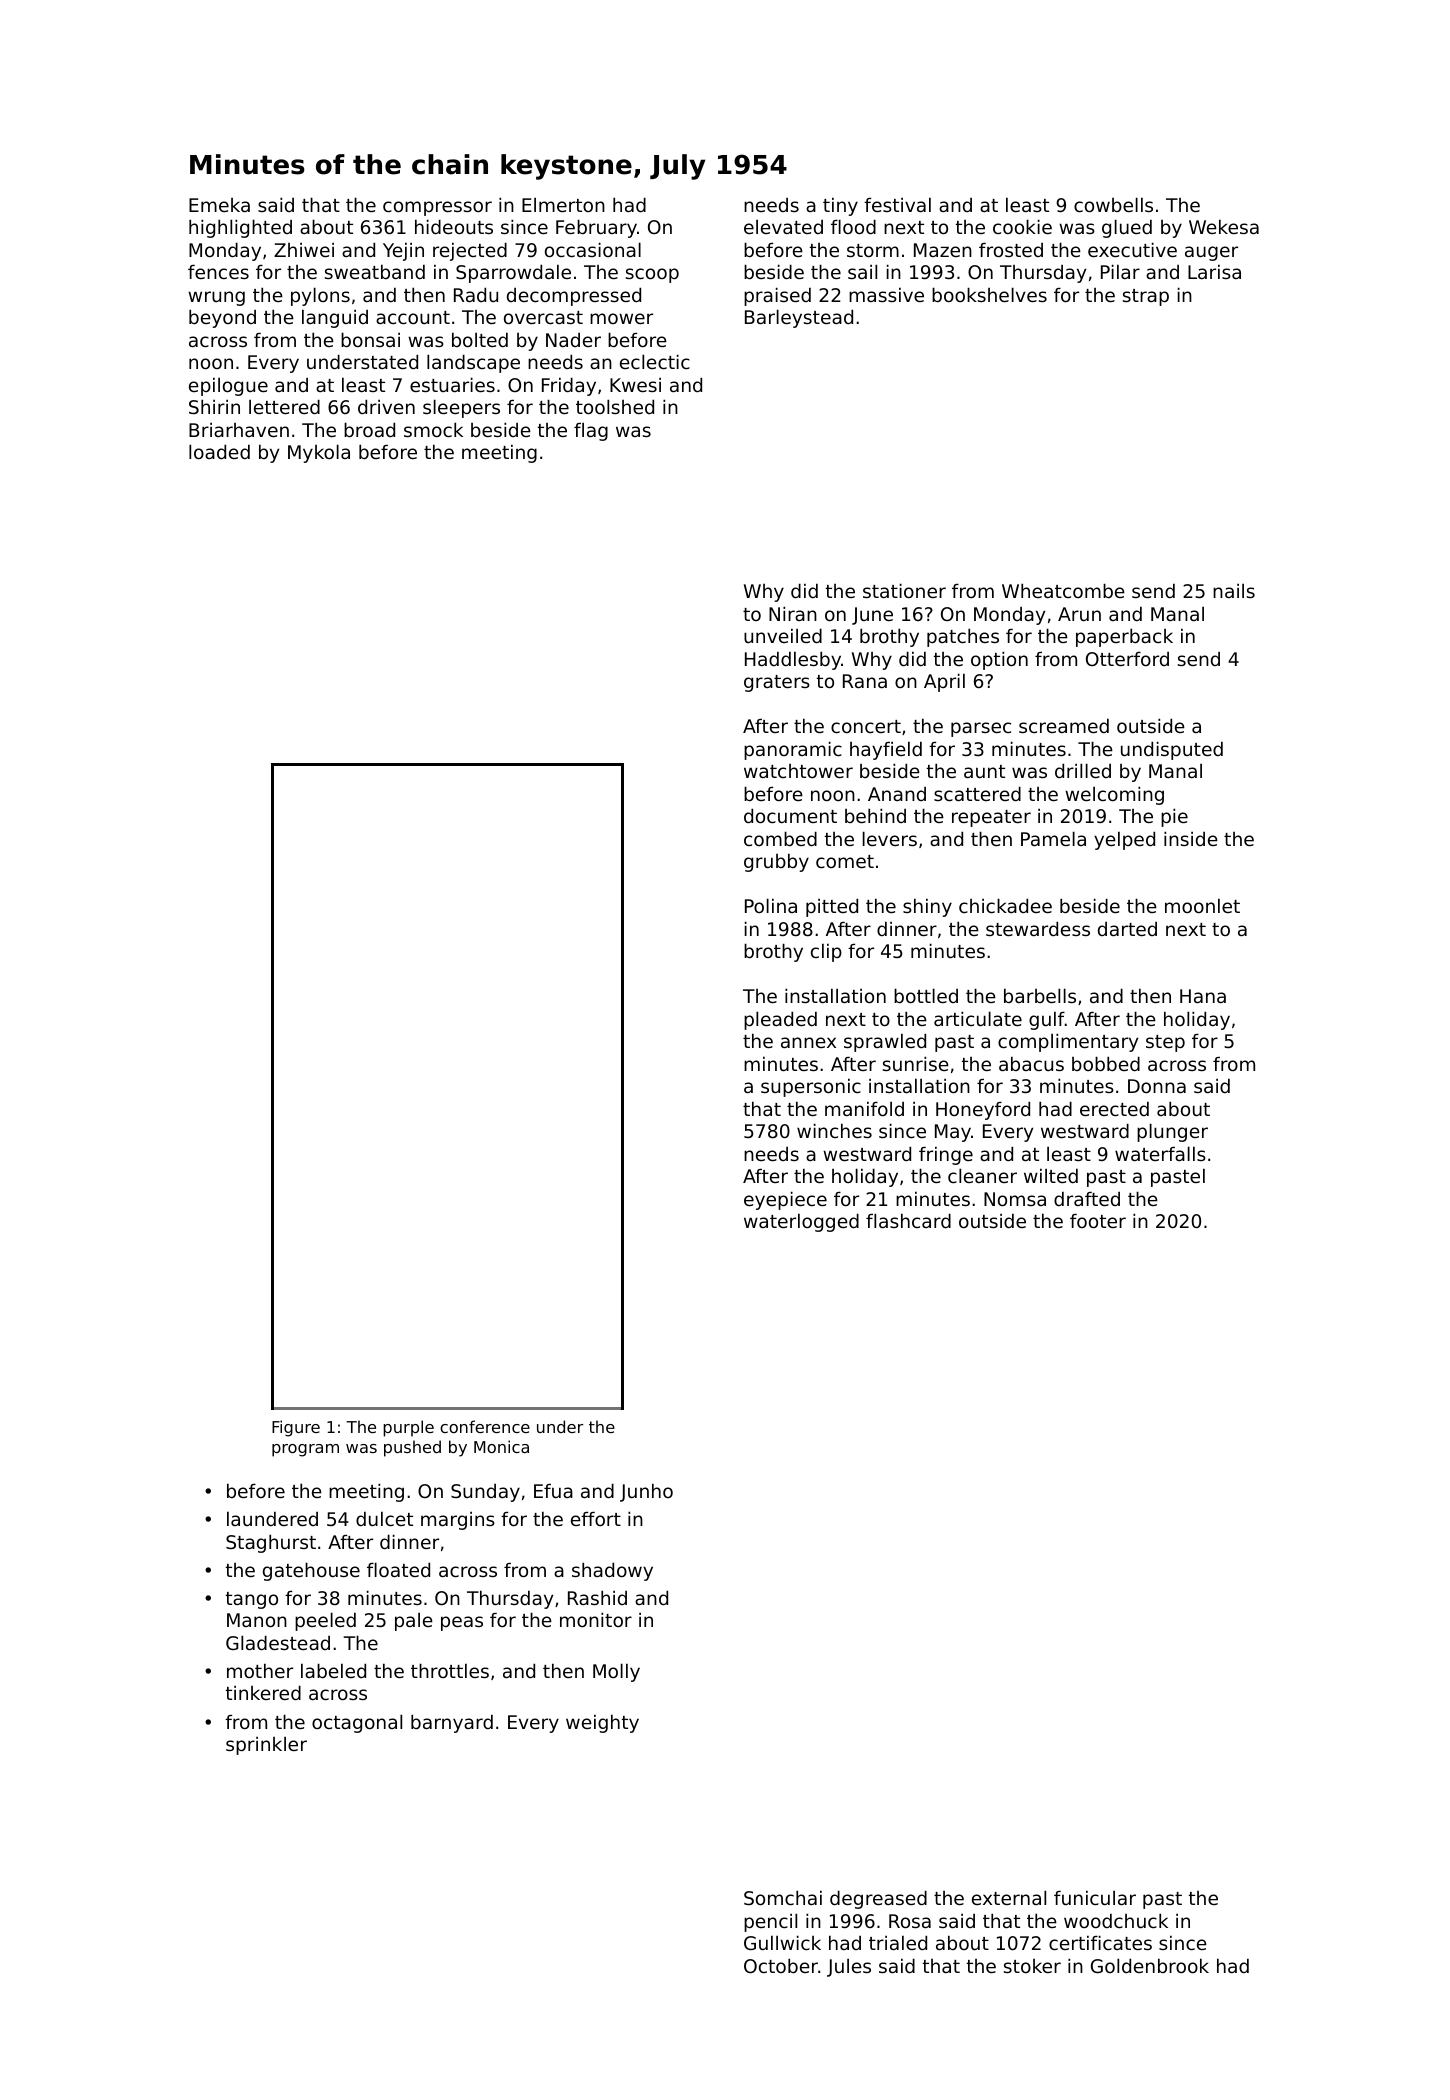 The height and width of the screenshot is (2100, 1450). What do you see at coordinates (437, 208) in the screenshot?
I see `compressor` at bounding box center [437, 208].
